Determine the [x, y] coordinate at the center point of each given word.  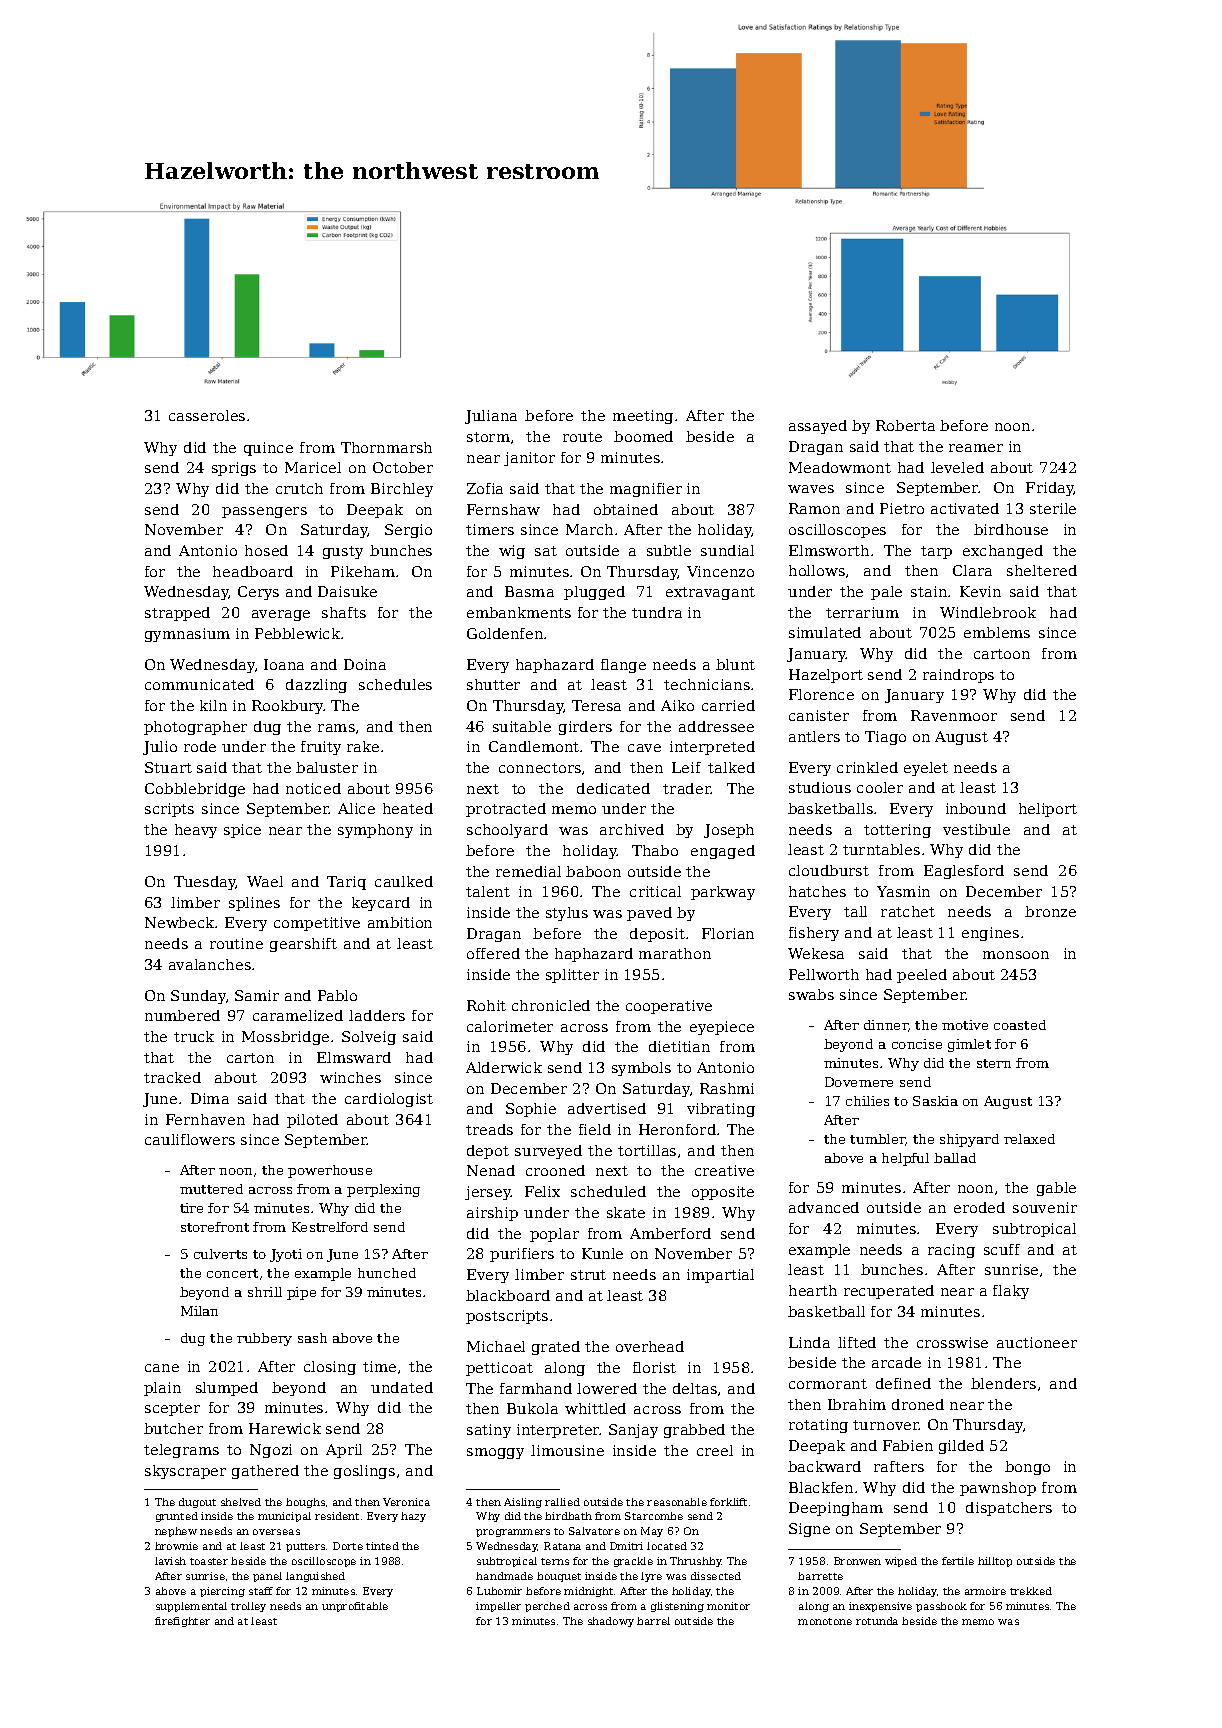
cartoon [1002, 654]
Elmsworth [829, 550]
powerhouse [330, 1171]
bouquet [559, 1577]
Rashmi [727, 1088]
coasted [1020, 1025]
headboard [253, 571]
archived [632, 829]
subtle [669, 550]
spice [242, 831]
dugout [197, 1503]
